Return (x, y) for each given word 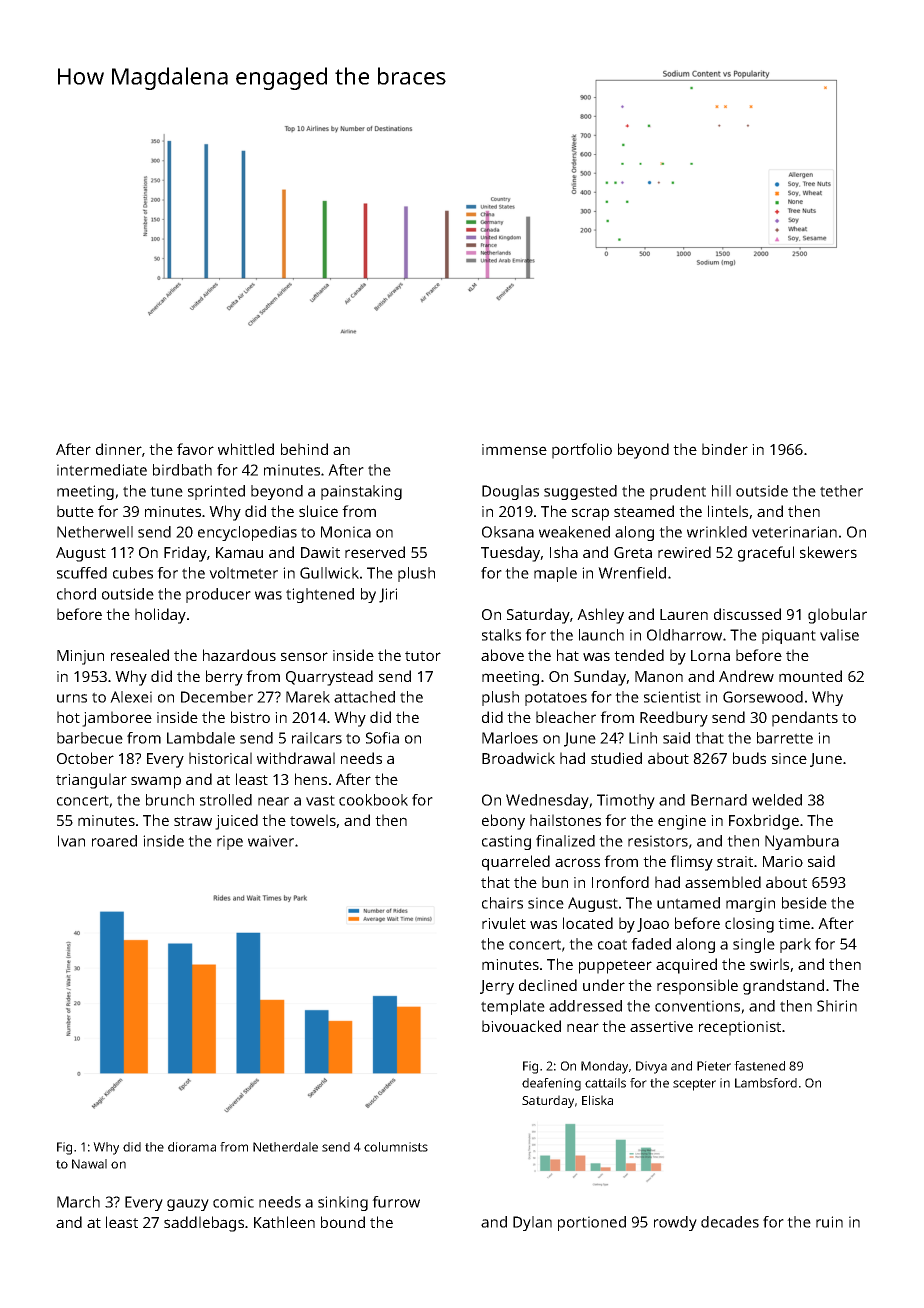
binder (725, 449)
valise (839, 635)
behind (304, 449)
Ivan (71, 841)
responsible (697, 987)
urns (72, 698)
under (604, 985)
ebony (503, 822)
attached (364, 697)
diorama (192, 1147)
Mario (783, 861)
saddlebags (204, 1224)
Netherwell (95, 532)
